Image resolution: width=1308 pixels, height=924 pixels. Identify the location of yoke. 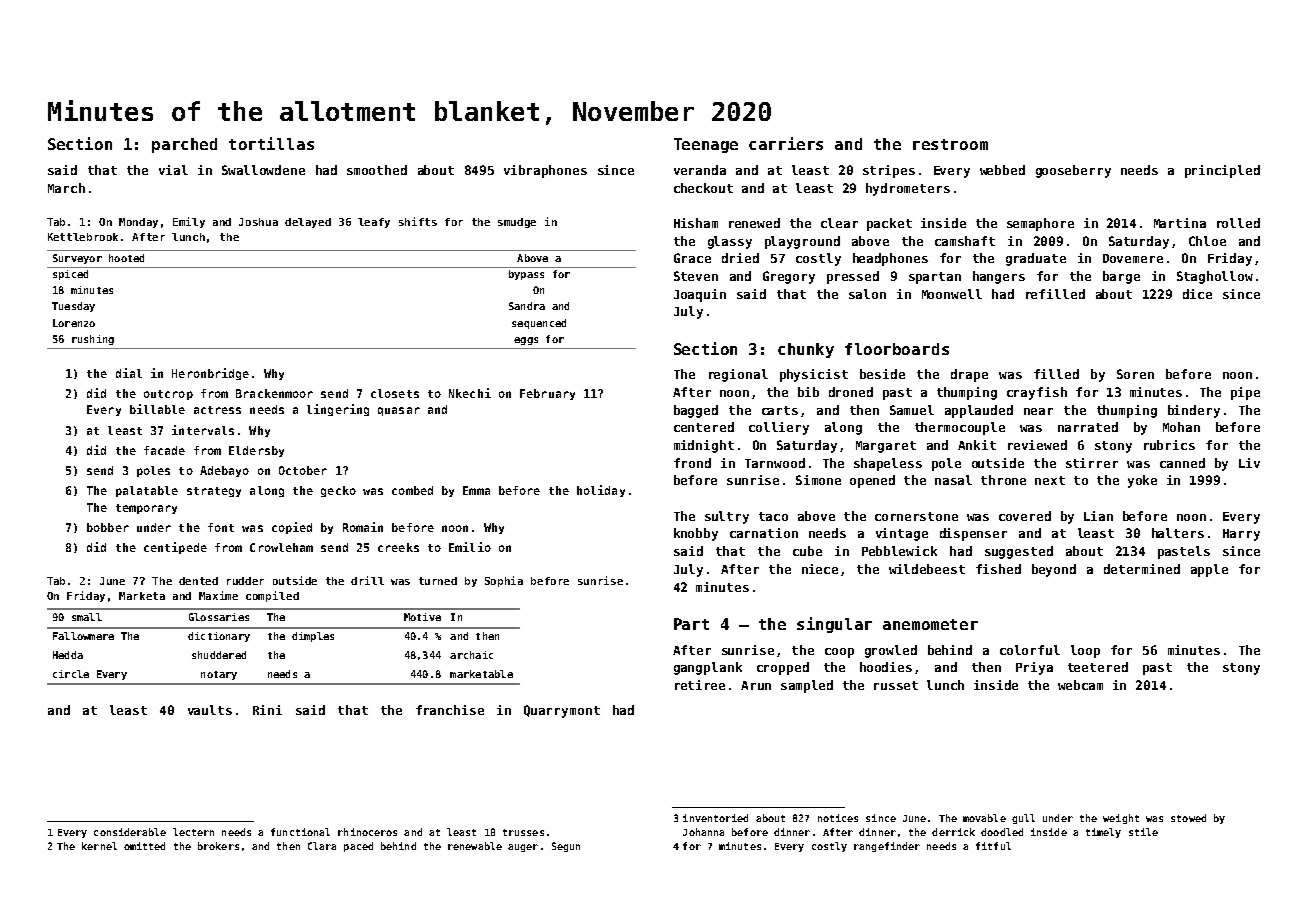
(1142, 481).
